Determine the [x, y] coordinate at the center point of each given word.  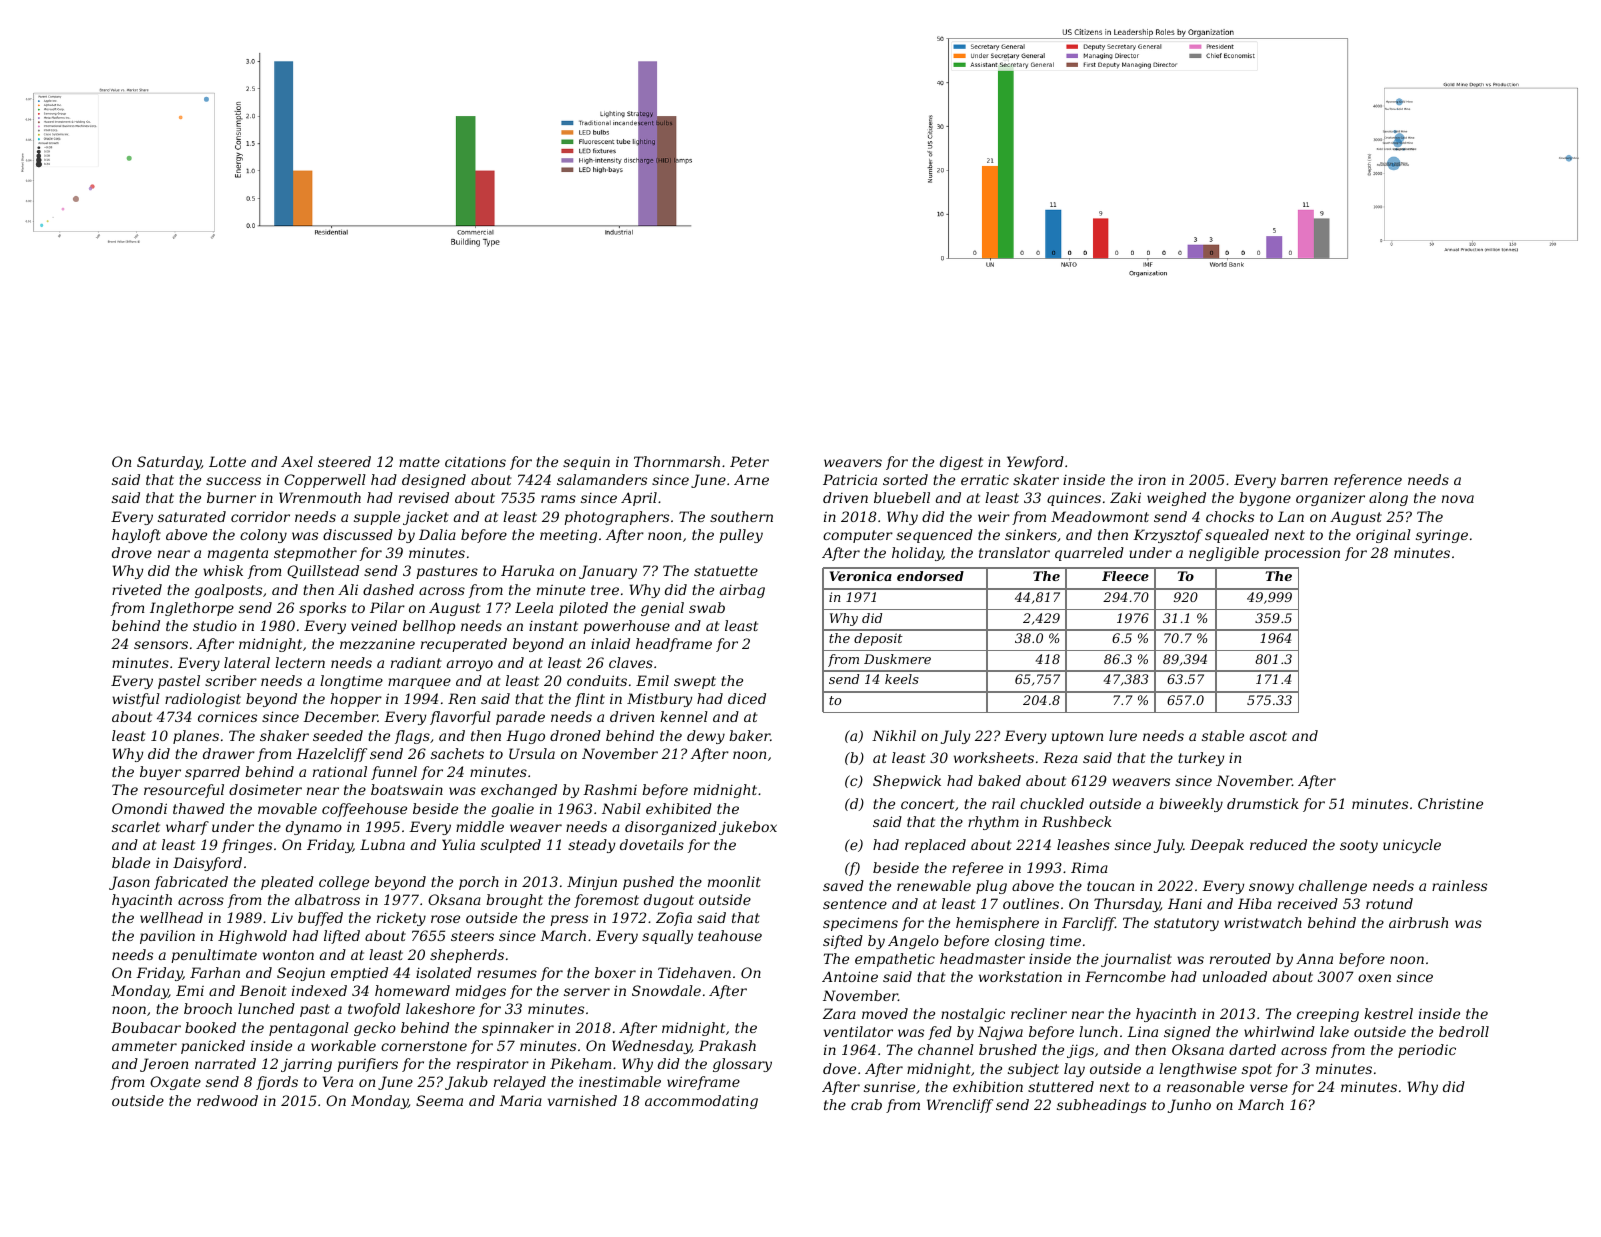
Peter [749, 461]
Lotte [227, 461]
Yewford [1035, 463]
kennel [684, 716]
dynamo [314, 828]
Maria [520, 1100]
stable [1223, 735]
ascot [1268, 736]
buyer [160, 773]
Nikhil [894, 735]
